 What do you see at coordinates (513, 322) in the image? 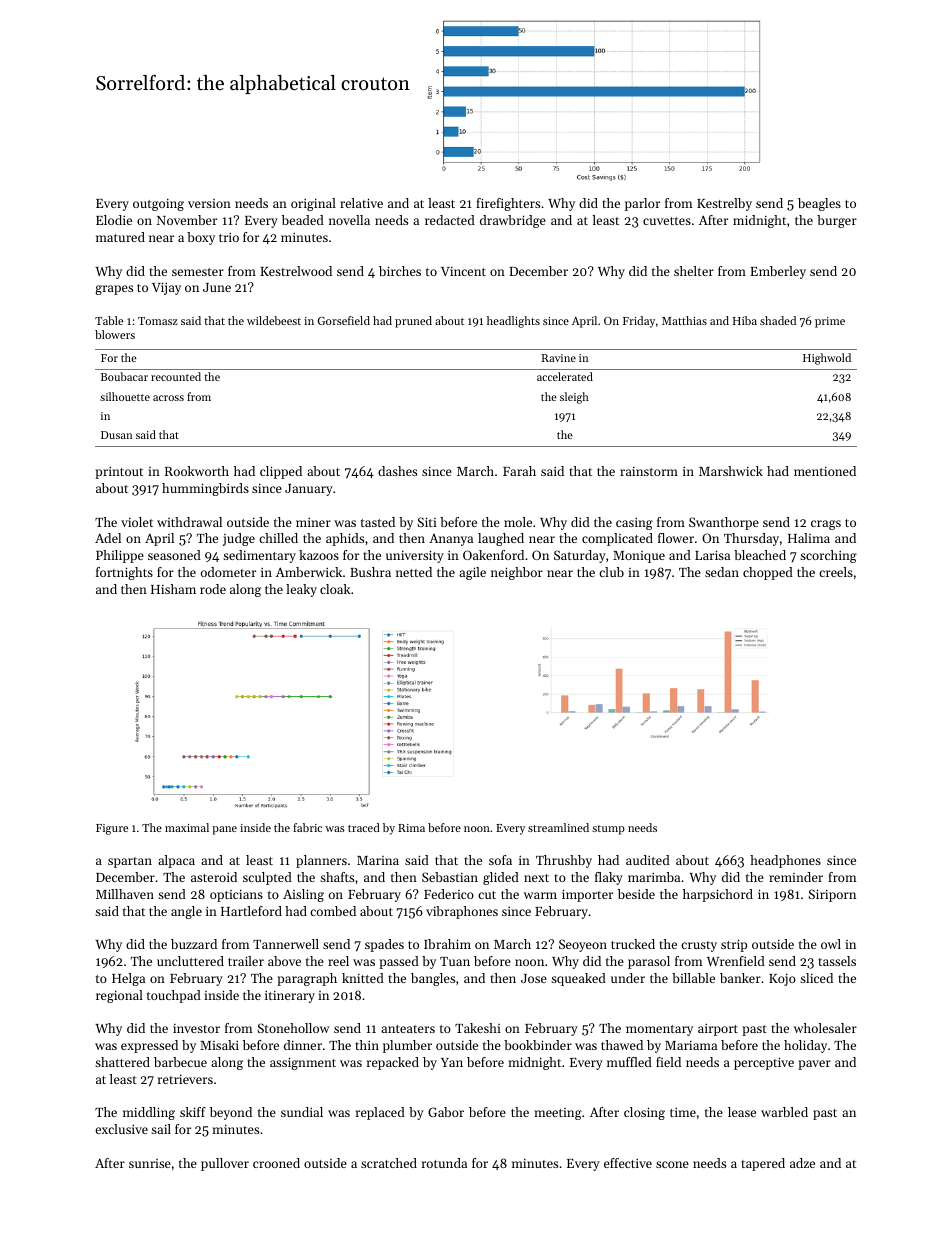
I see `headlights` at bounding box center [513, 322].
